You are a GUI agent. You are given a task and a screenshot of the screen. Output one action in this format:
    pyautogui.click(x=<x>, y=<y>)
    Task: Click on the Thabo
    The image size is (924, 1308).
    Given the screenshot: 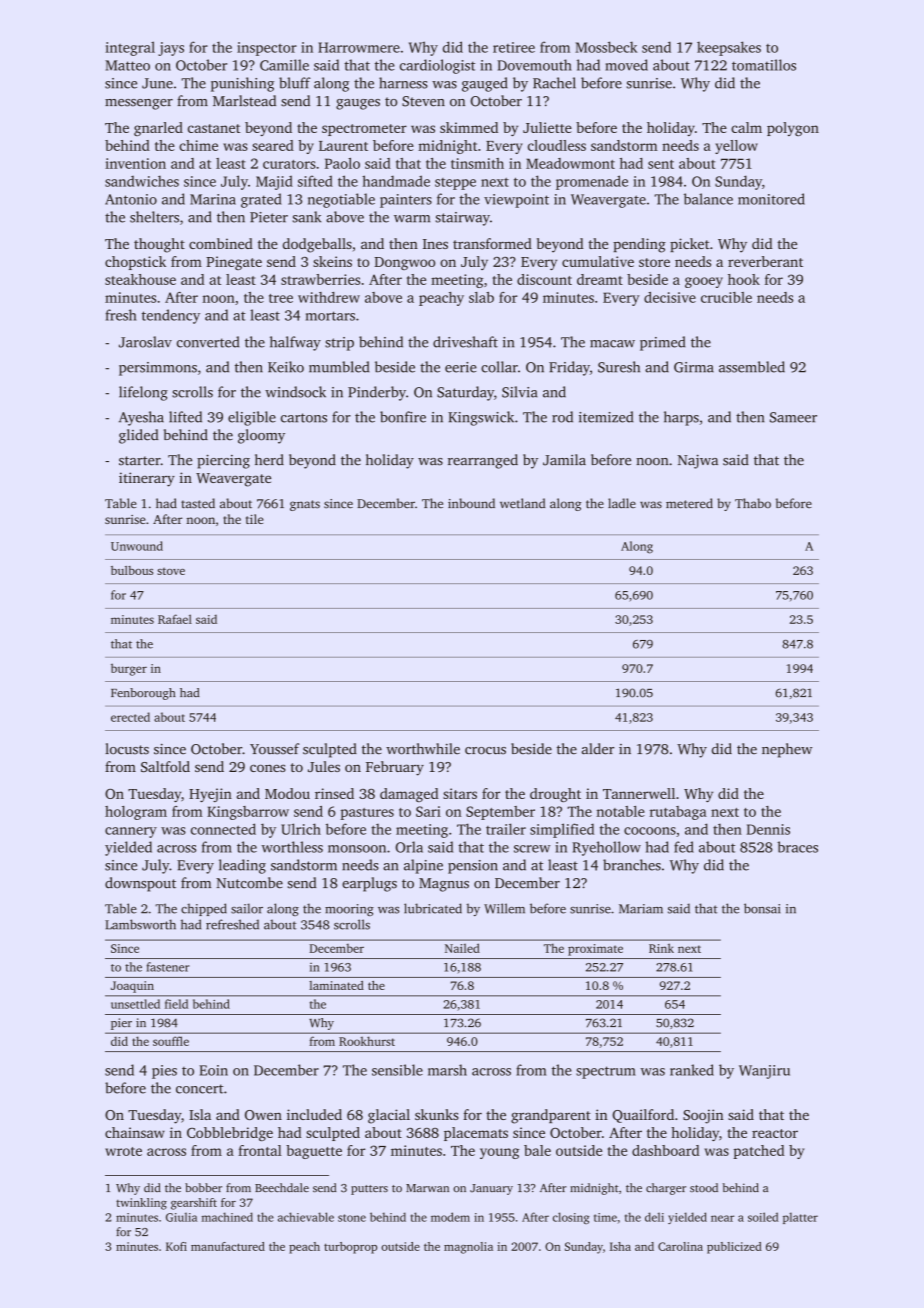 What is the action you would take?
    pyautogui.click(x=753, y=503)
